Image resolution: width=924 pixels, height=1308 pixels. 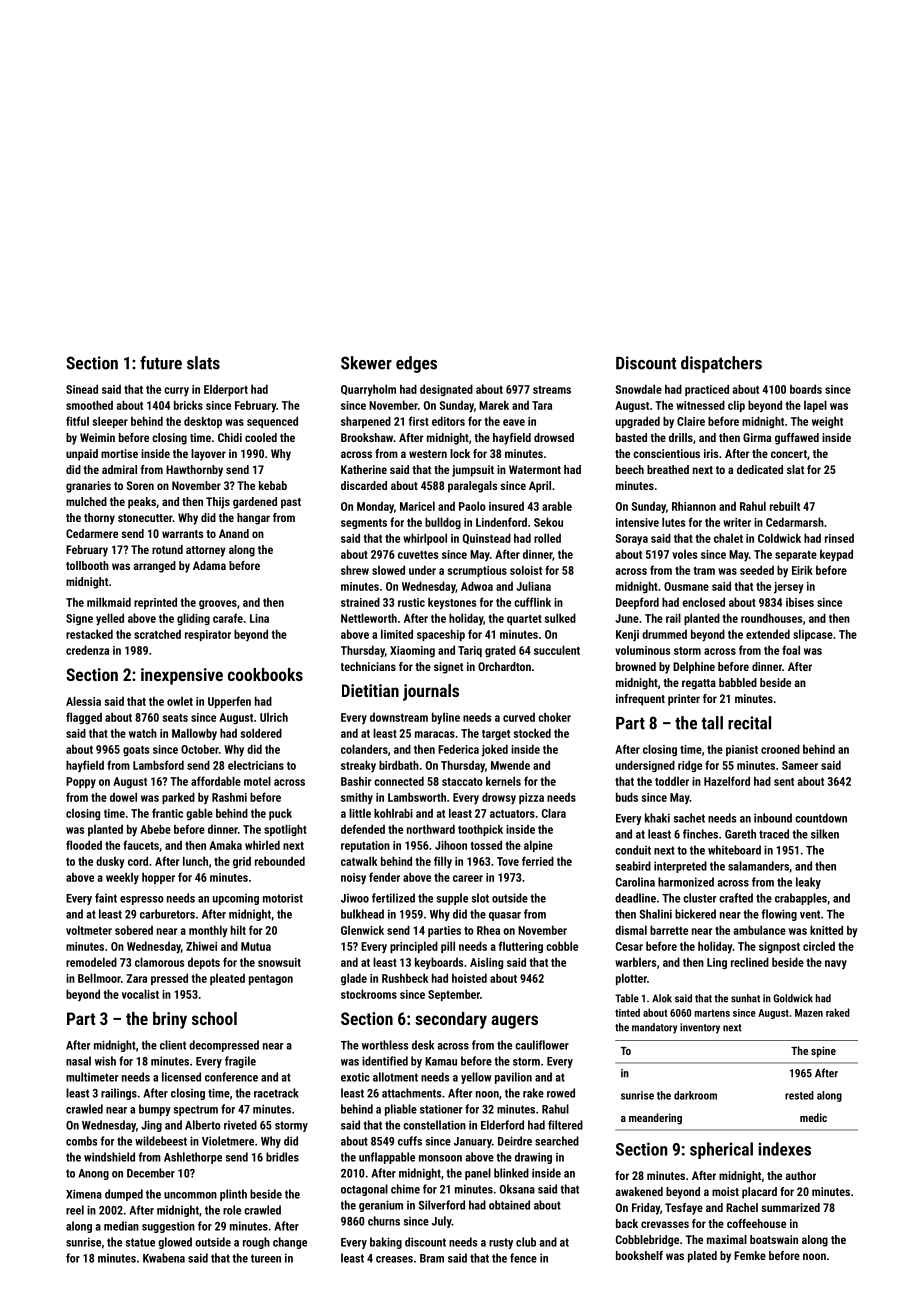 I want to click on Sinead, so click(x=82, y=389).
